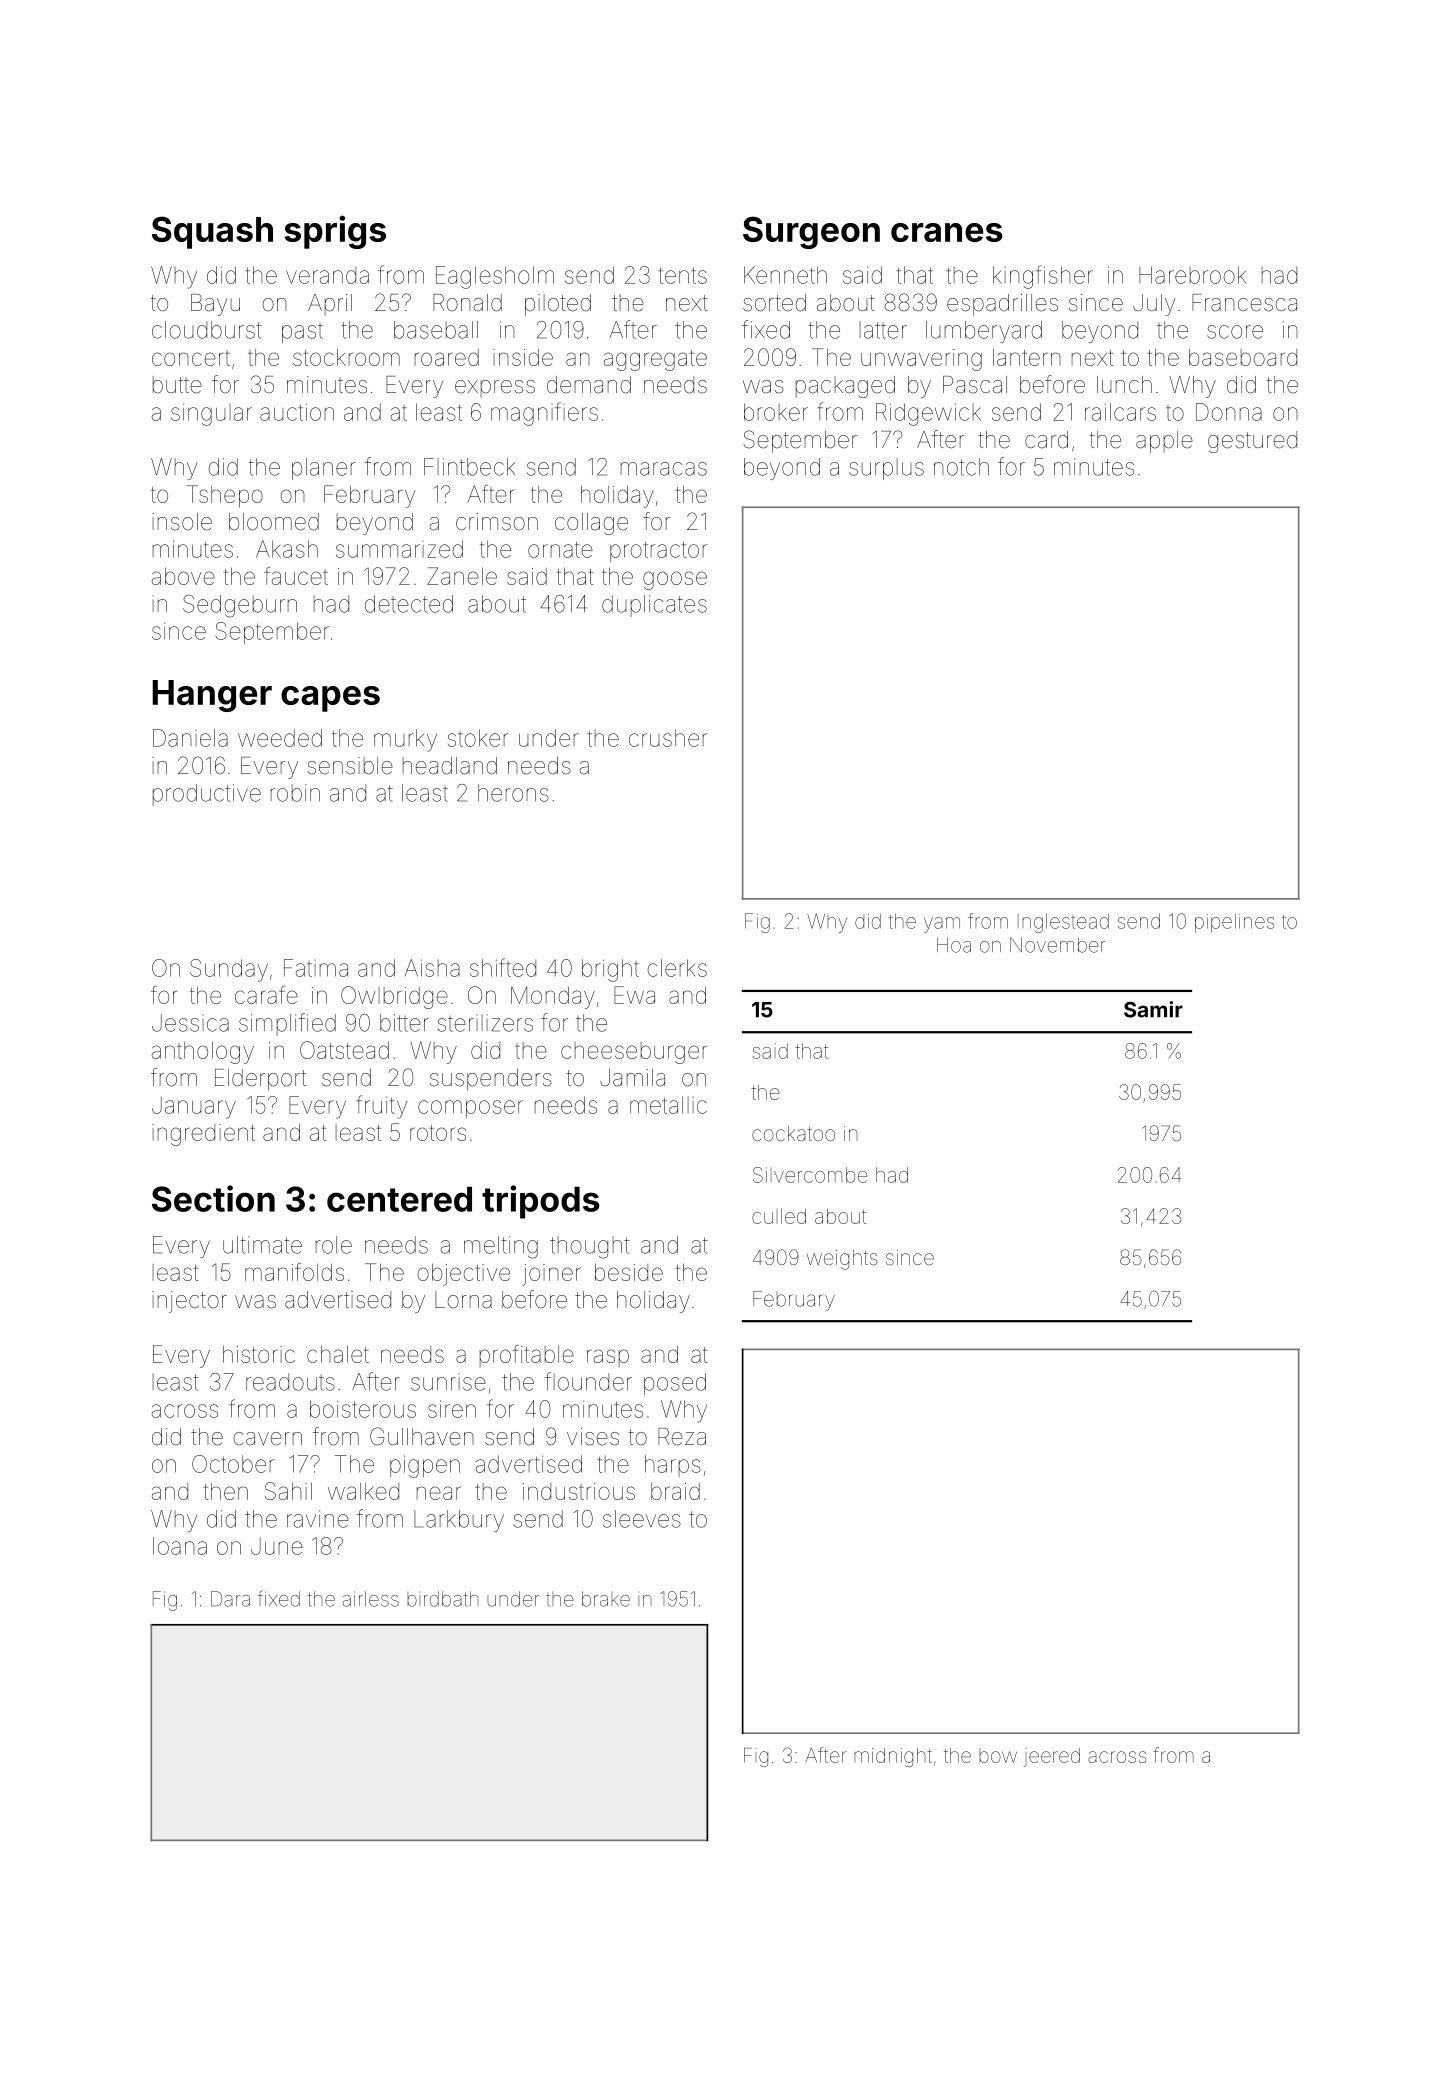  Describe the element at coordinates (893, 1757) in the image. I see `midnight` at that location.
